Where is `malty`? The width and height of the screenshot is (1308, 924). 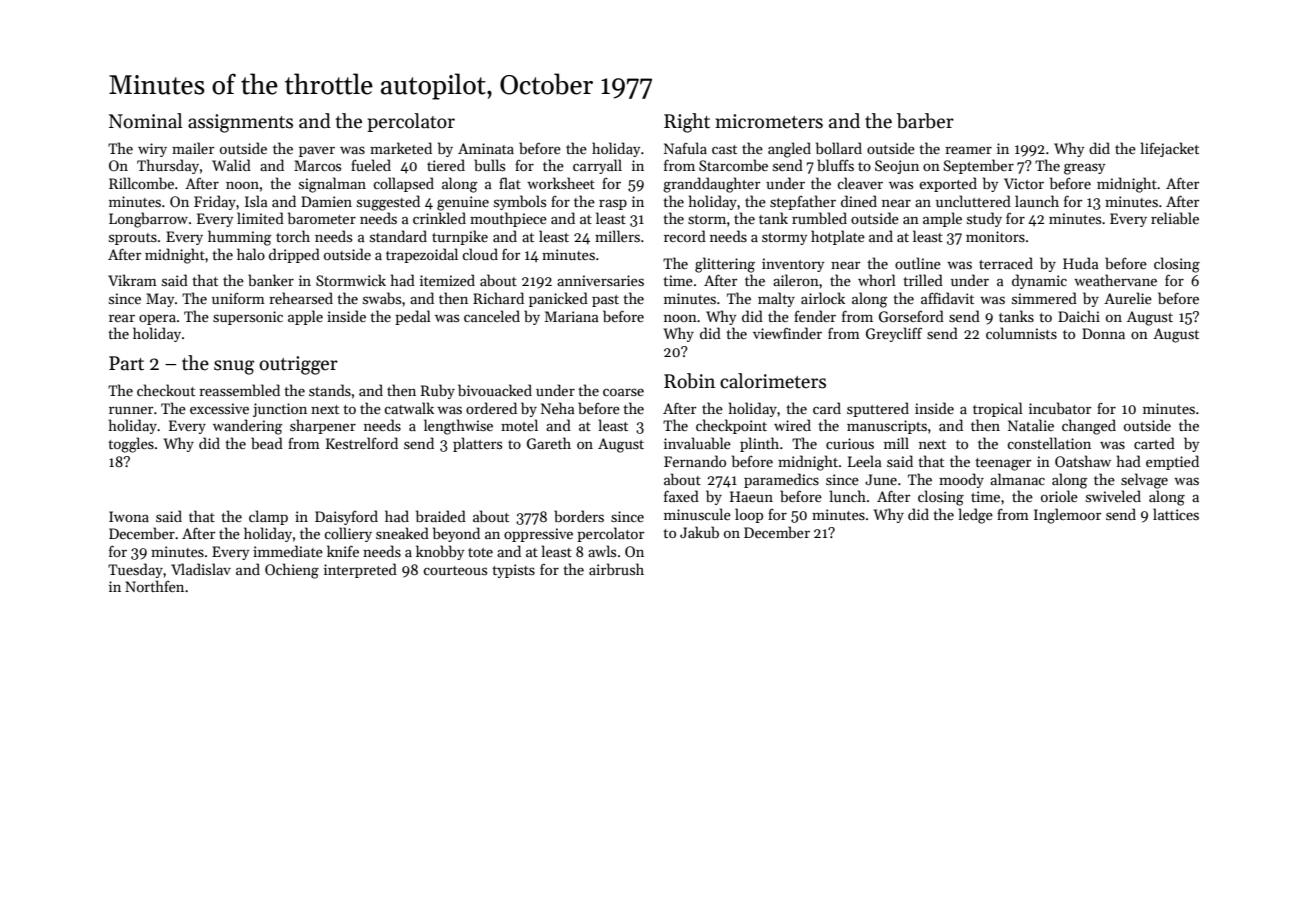 malty is located at coordinates (776, 299).
